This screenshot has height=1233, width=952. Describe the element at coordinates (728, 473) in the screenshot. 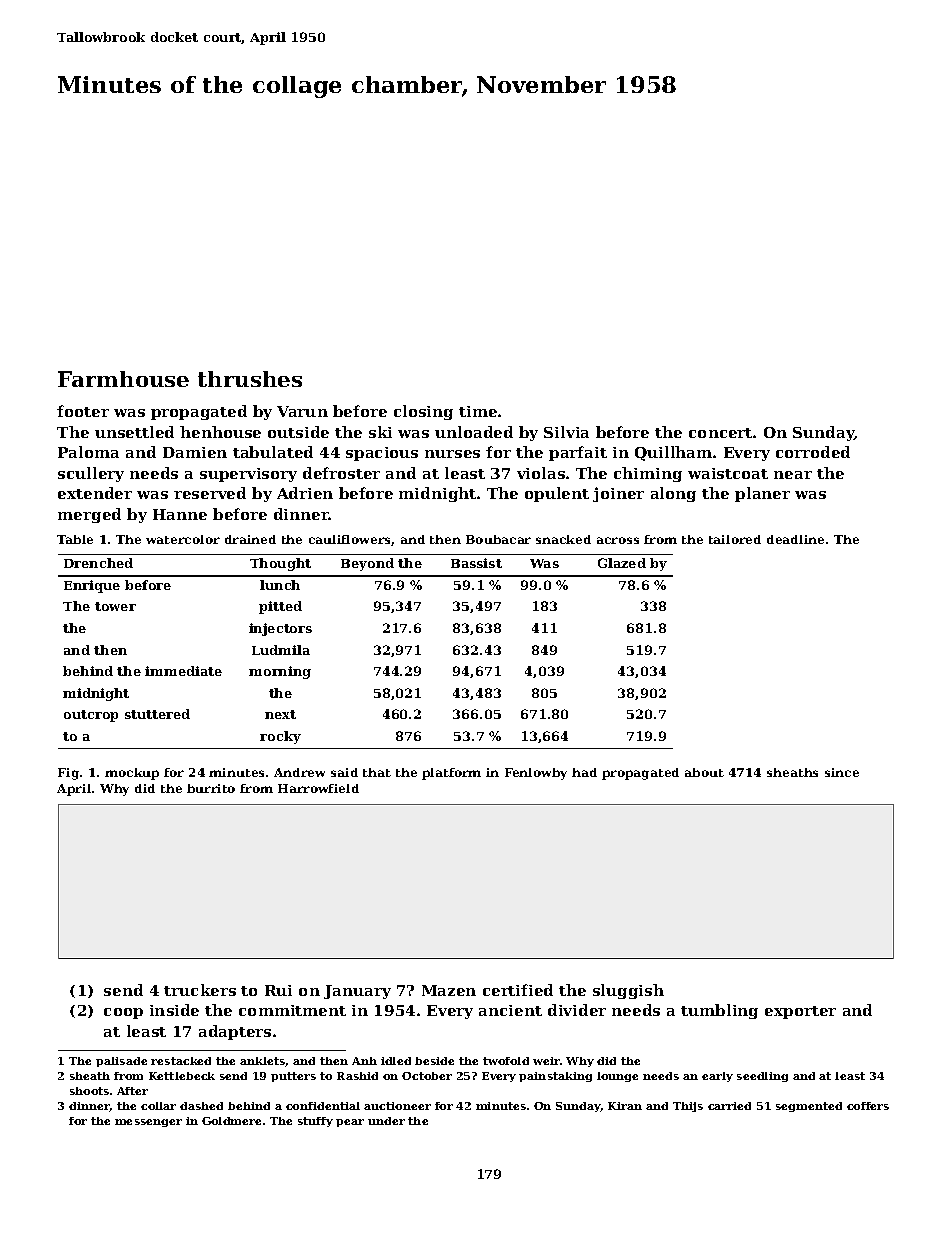

I see `waistcoat` at that location.
